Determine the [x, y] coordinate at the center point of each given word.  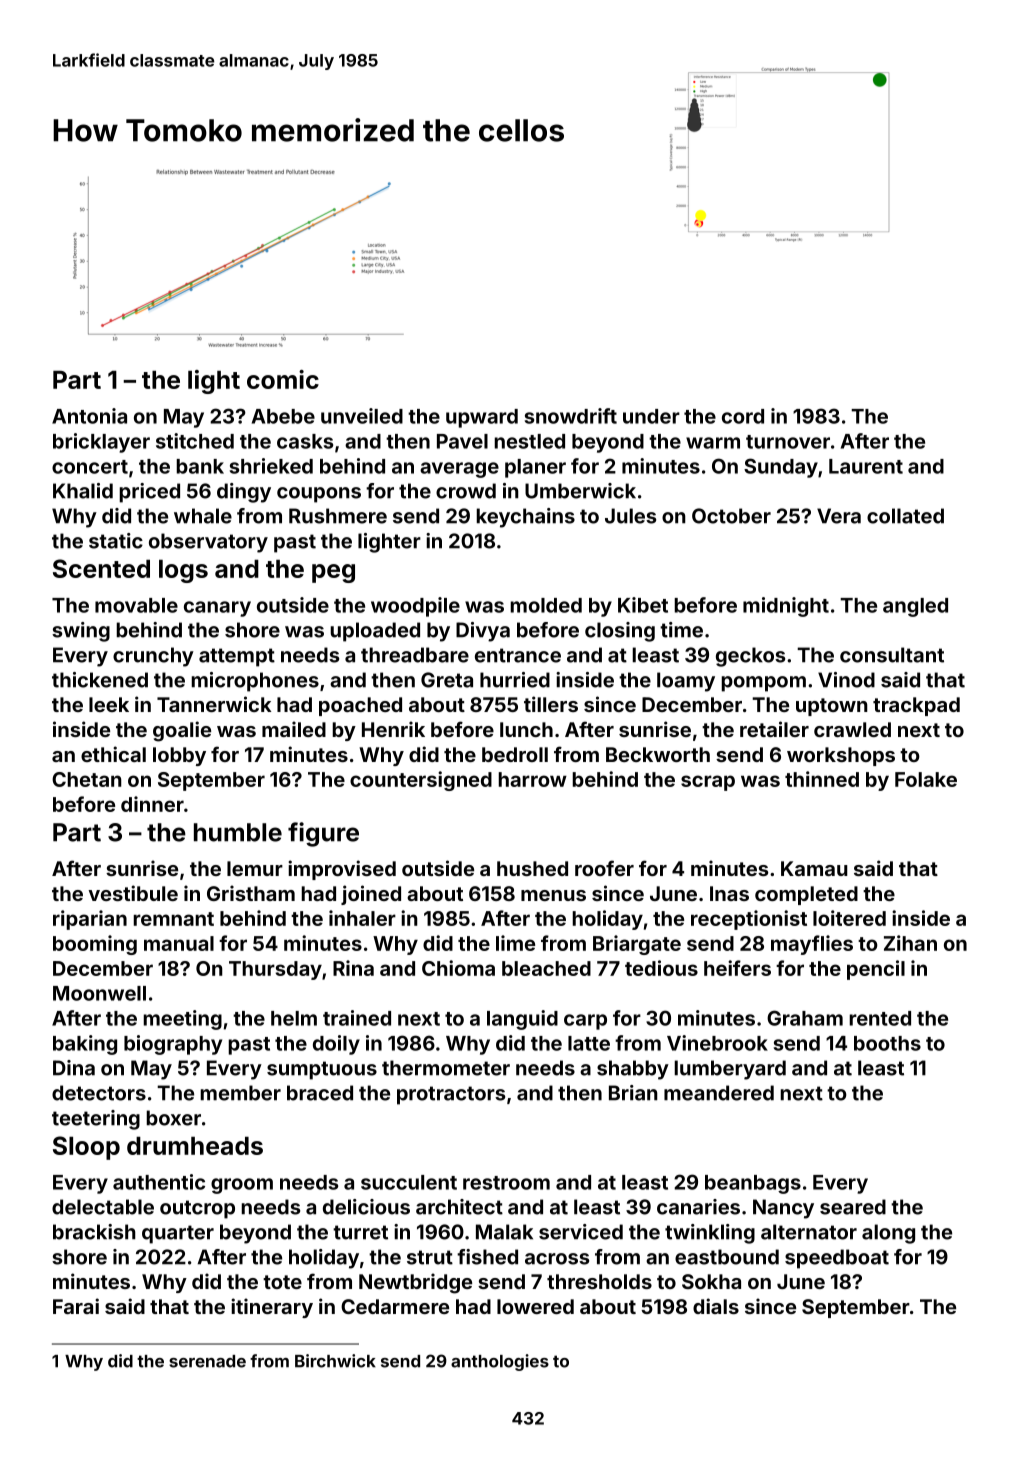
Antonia [89, 416]
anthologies [500, 1362]
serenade [207, 1361]
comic [283, 379]
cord [743, 416]
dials [716, 1306]
